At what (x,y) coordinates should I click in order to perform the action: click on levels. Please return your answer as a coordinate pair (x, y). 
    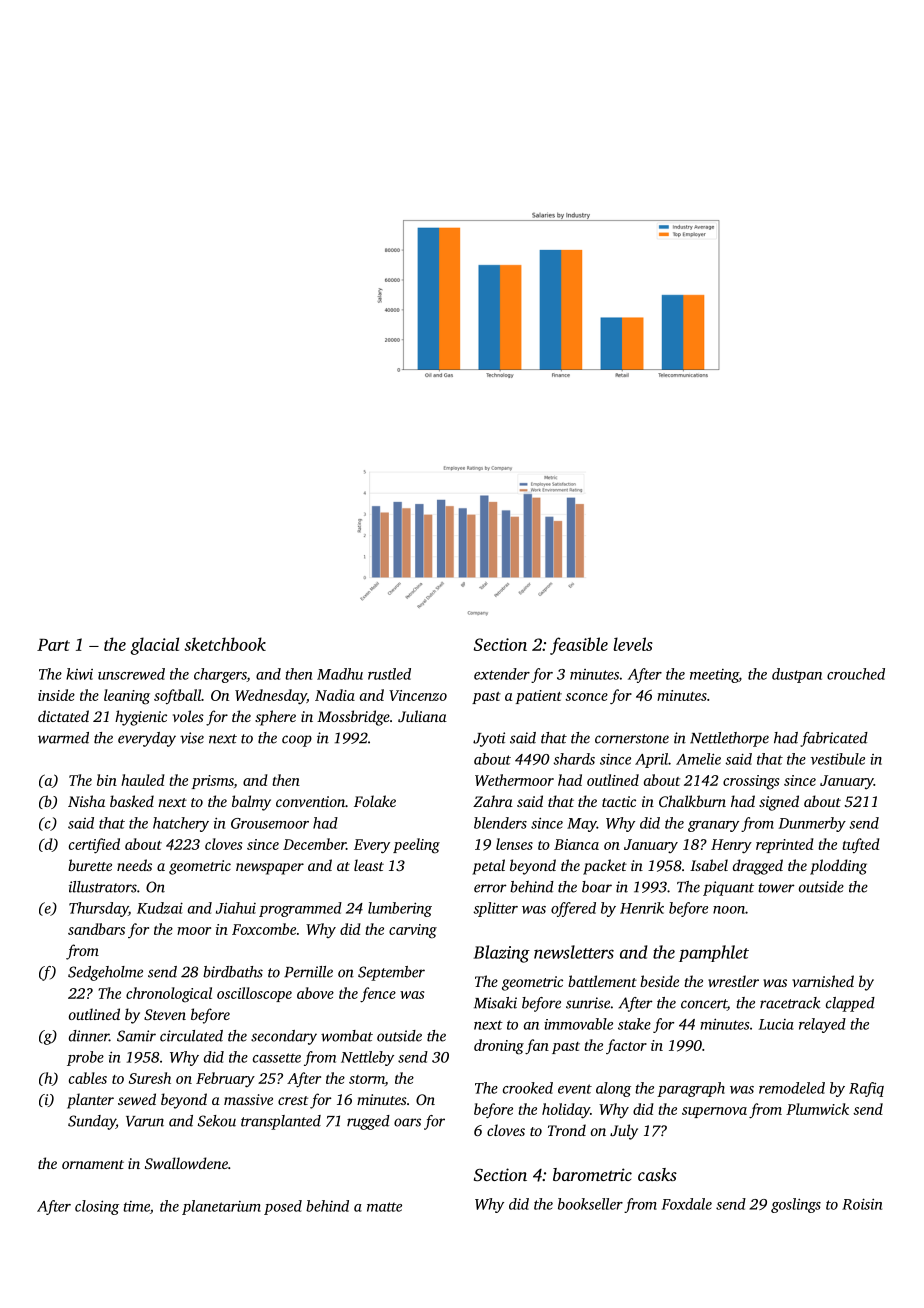
    Looking at the image, I should click on (633, 644).
